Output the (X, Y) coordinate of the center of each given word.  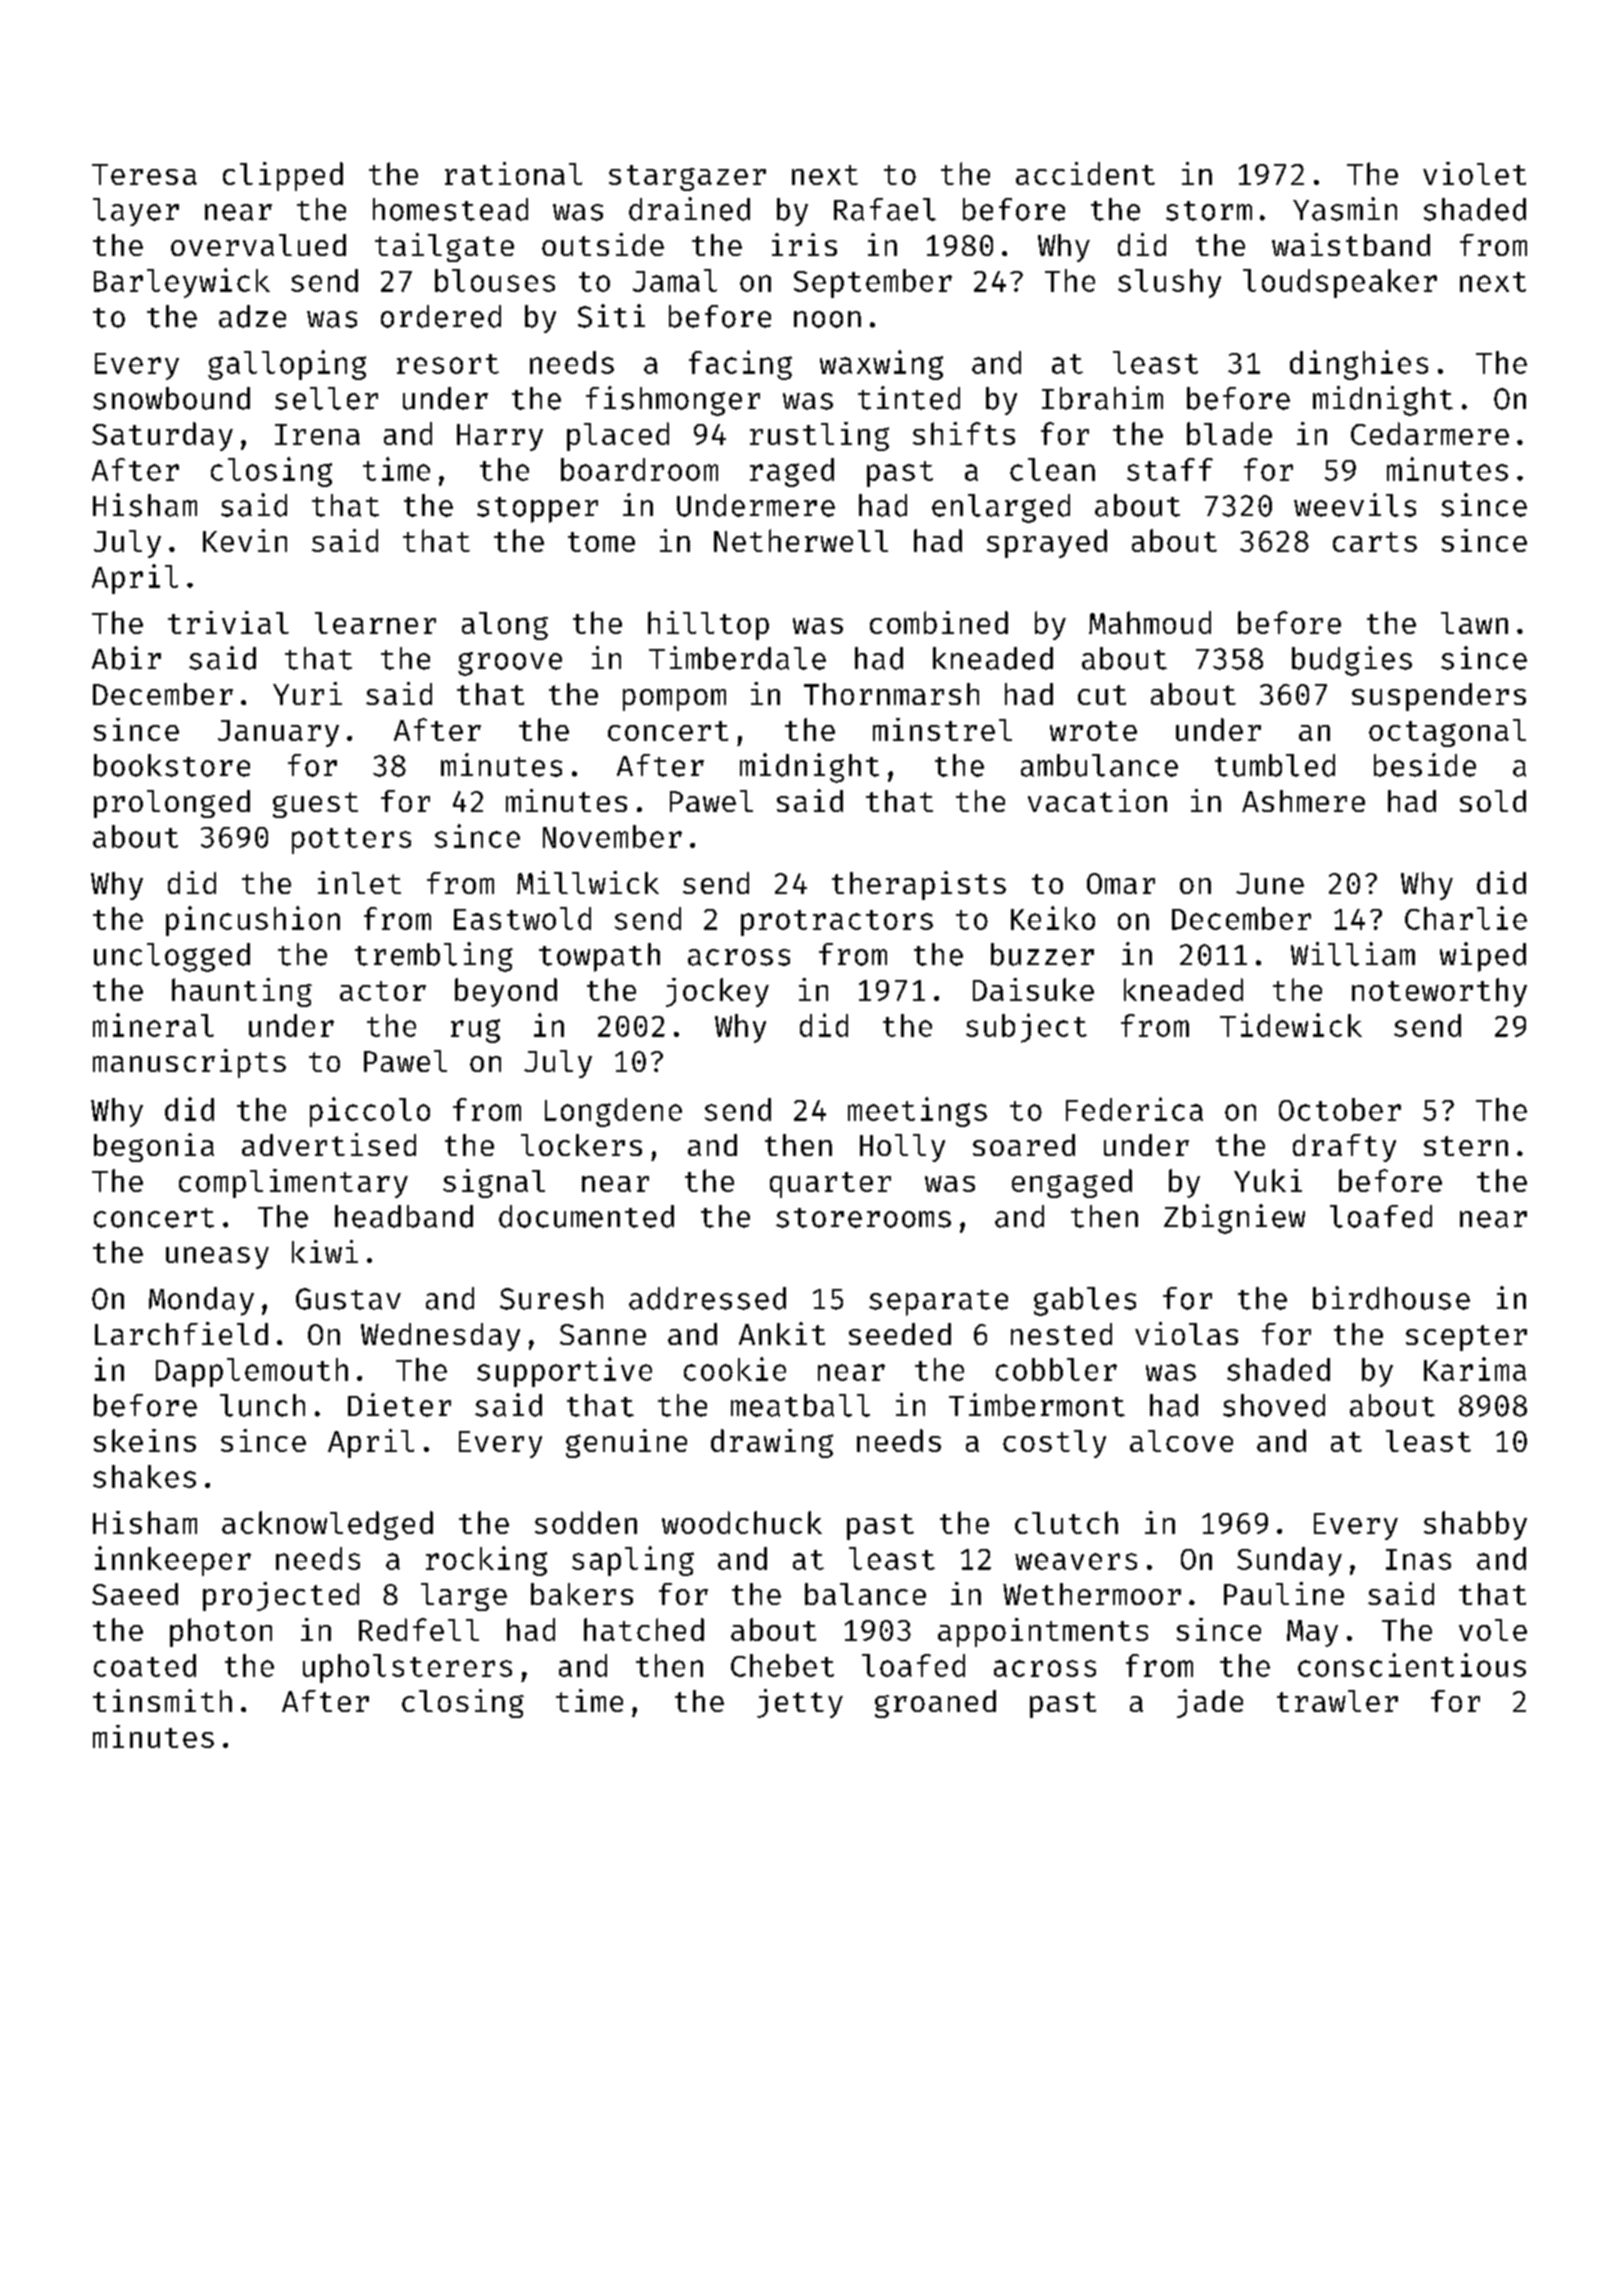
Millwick (588, 882)
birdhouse (1391, 1298)
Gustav (348, 1299)
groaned (935, 1704)
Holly (902, 1148)
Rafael (885, 209)
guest (315, 805)
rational (513, 173)
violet (1474, 173)
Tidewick (1291, 1025)
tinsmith (162, 1700)
